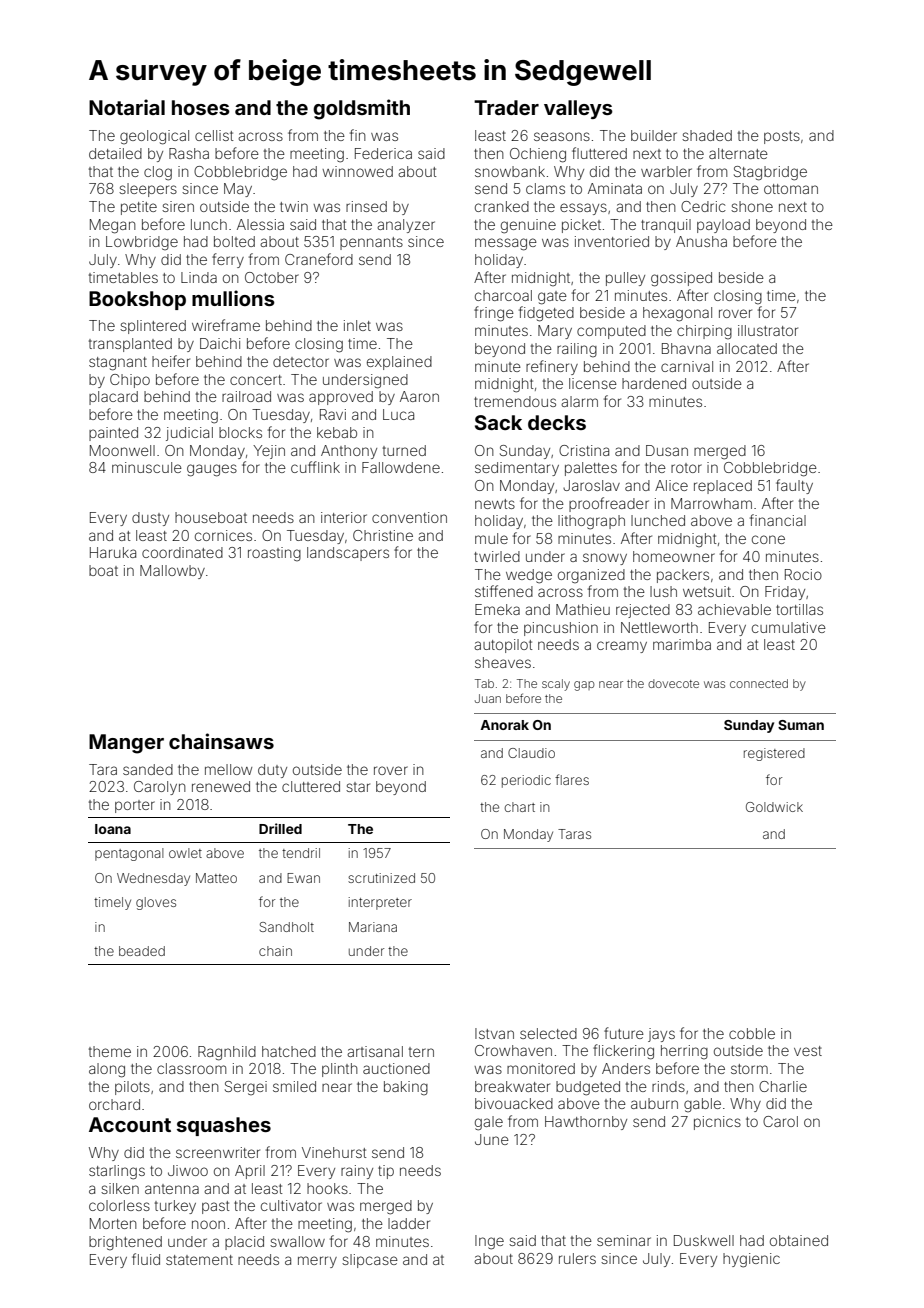 The image size is (924, 1308). Describe the element at coordinates (127, 107) in the screenshot. I see `Notarial` at that location.
